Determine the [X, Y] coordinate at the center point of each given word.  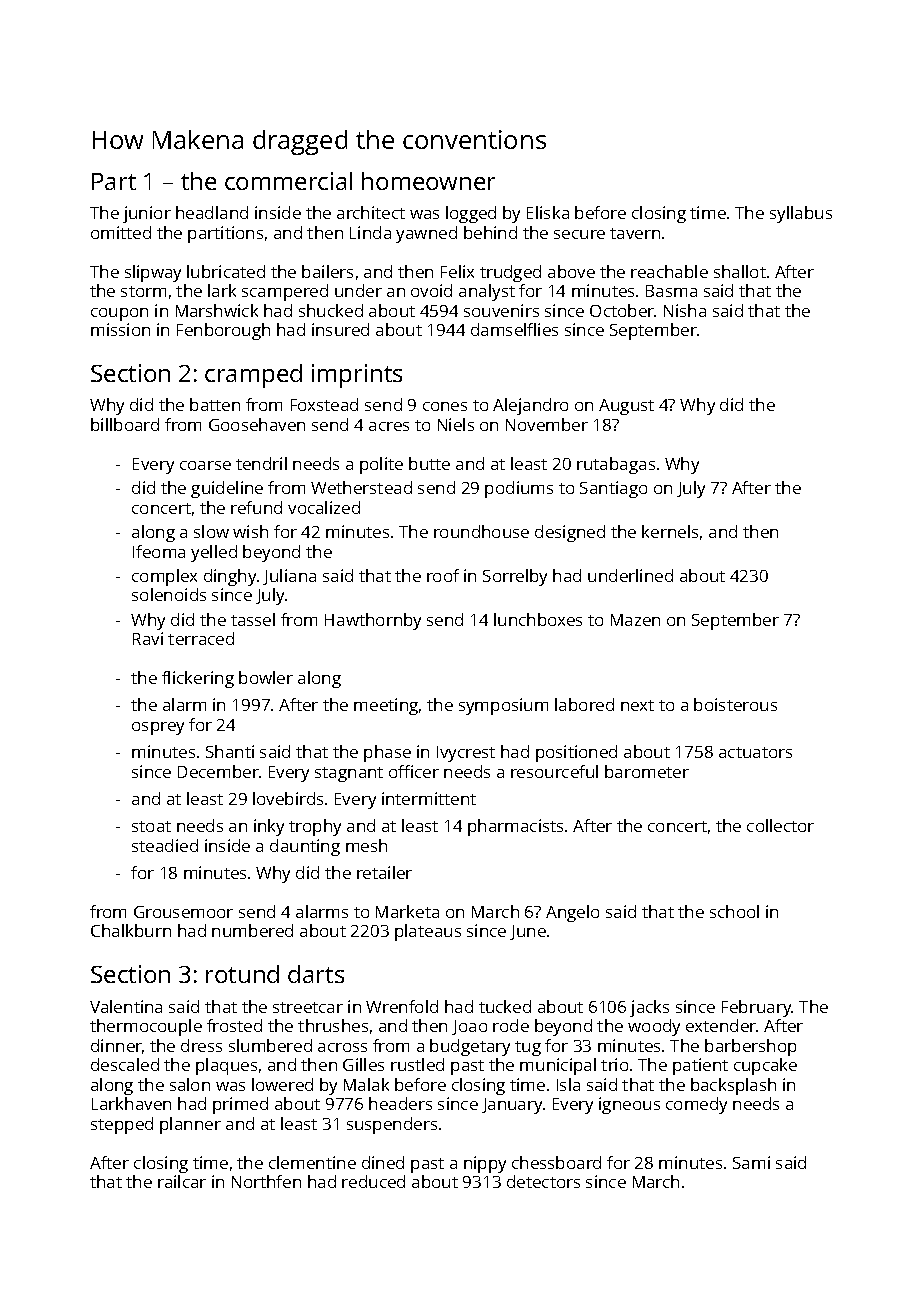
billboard [125, 424]
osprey [158, 728]
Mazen [635, 620]
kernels [670, 531]
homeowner [428, 181]
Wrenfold [402, 1006]
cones [445, 406]
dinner [116, 1045]
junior [147, 214]
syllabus [801, 214]
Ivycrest [466, 754]
